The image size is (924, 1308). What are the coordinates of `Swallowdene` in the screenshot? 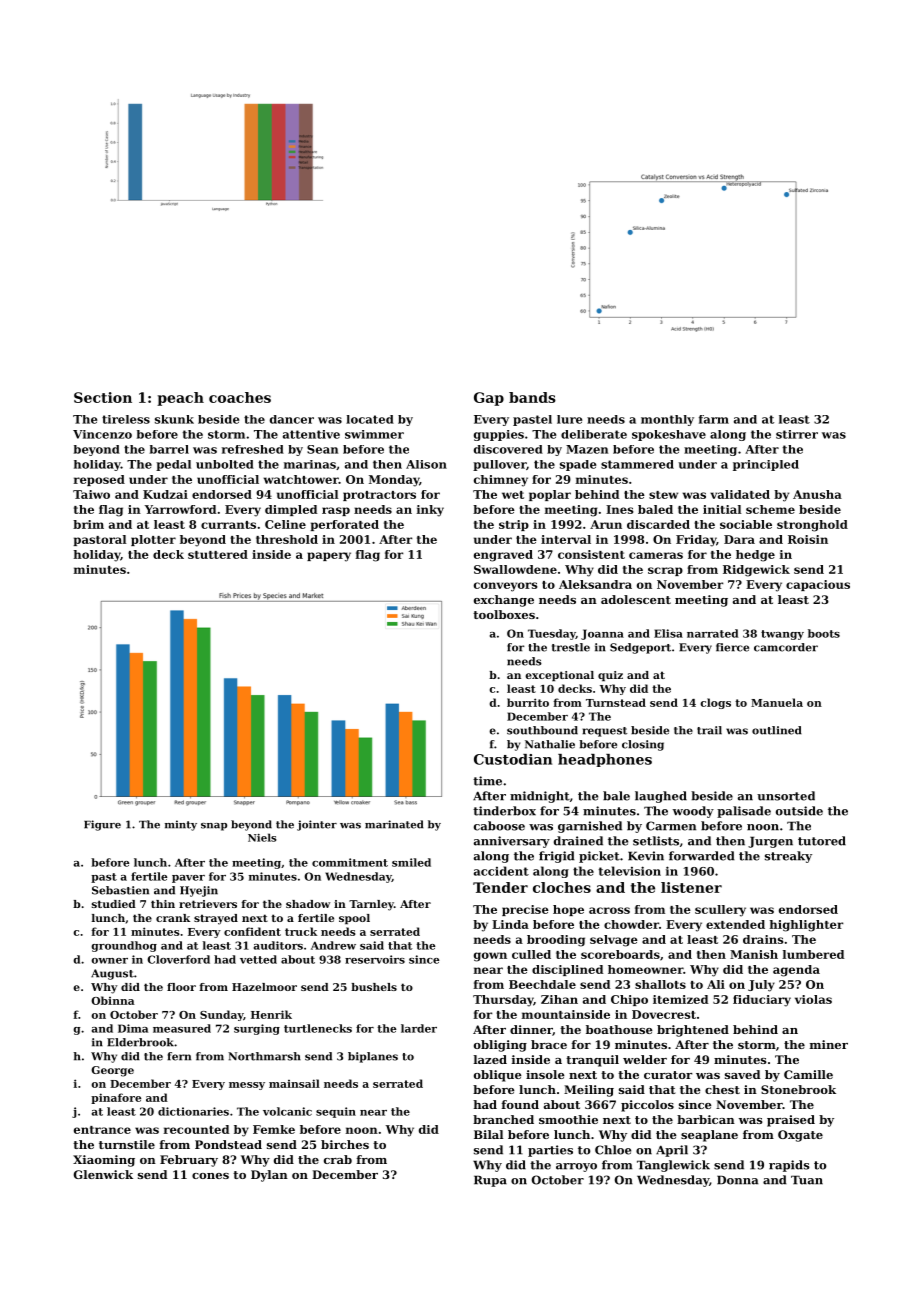 It's located at (515, 569).
